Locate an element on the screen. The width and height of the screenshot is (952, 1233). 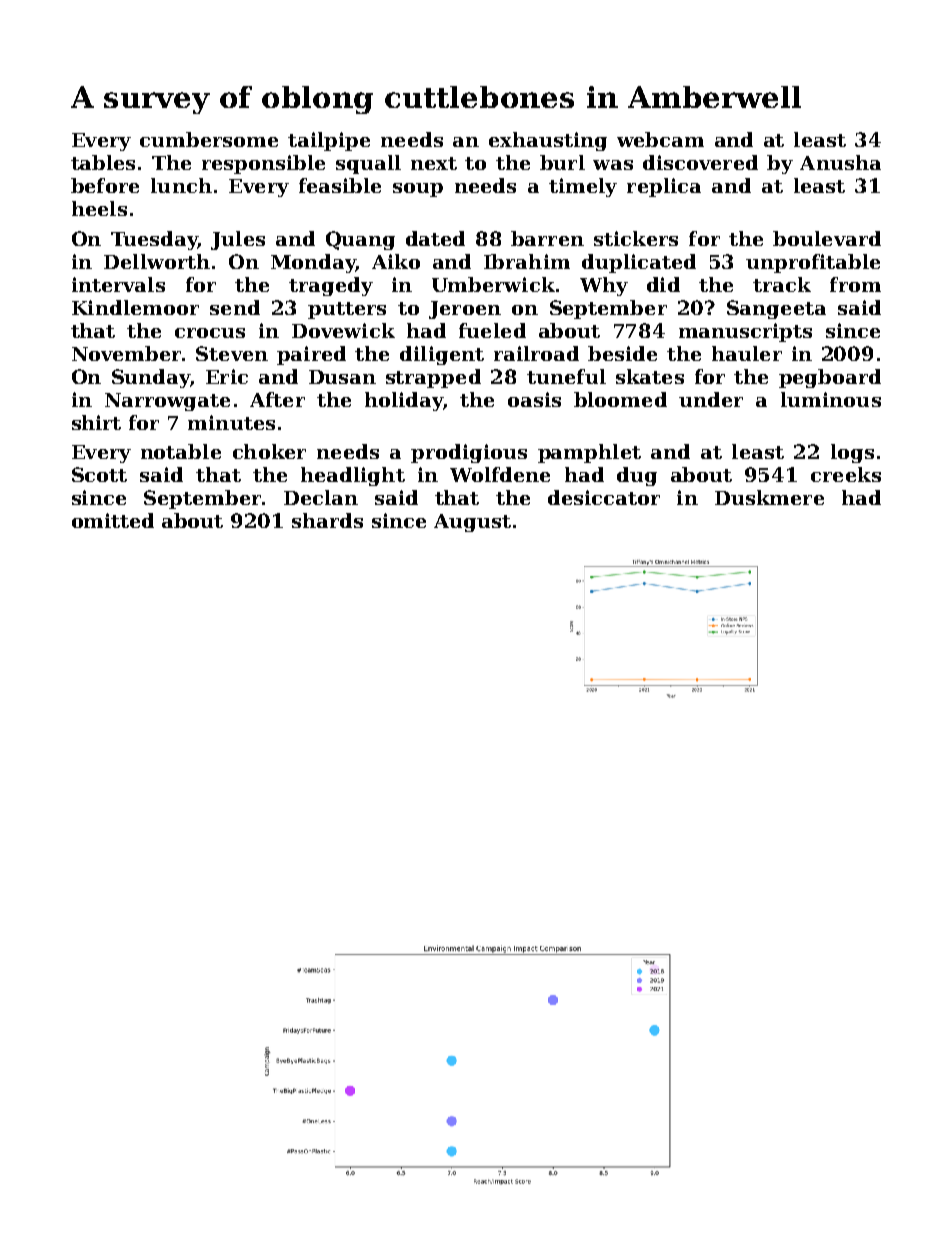
intervals is located at coordinates (118, 284).
